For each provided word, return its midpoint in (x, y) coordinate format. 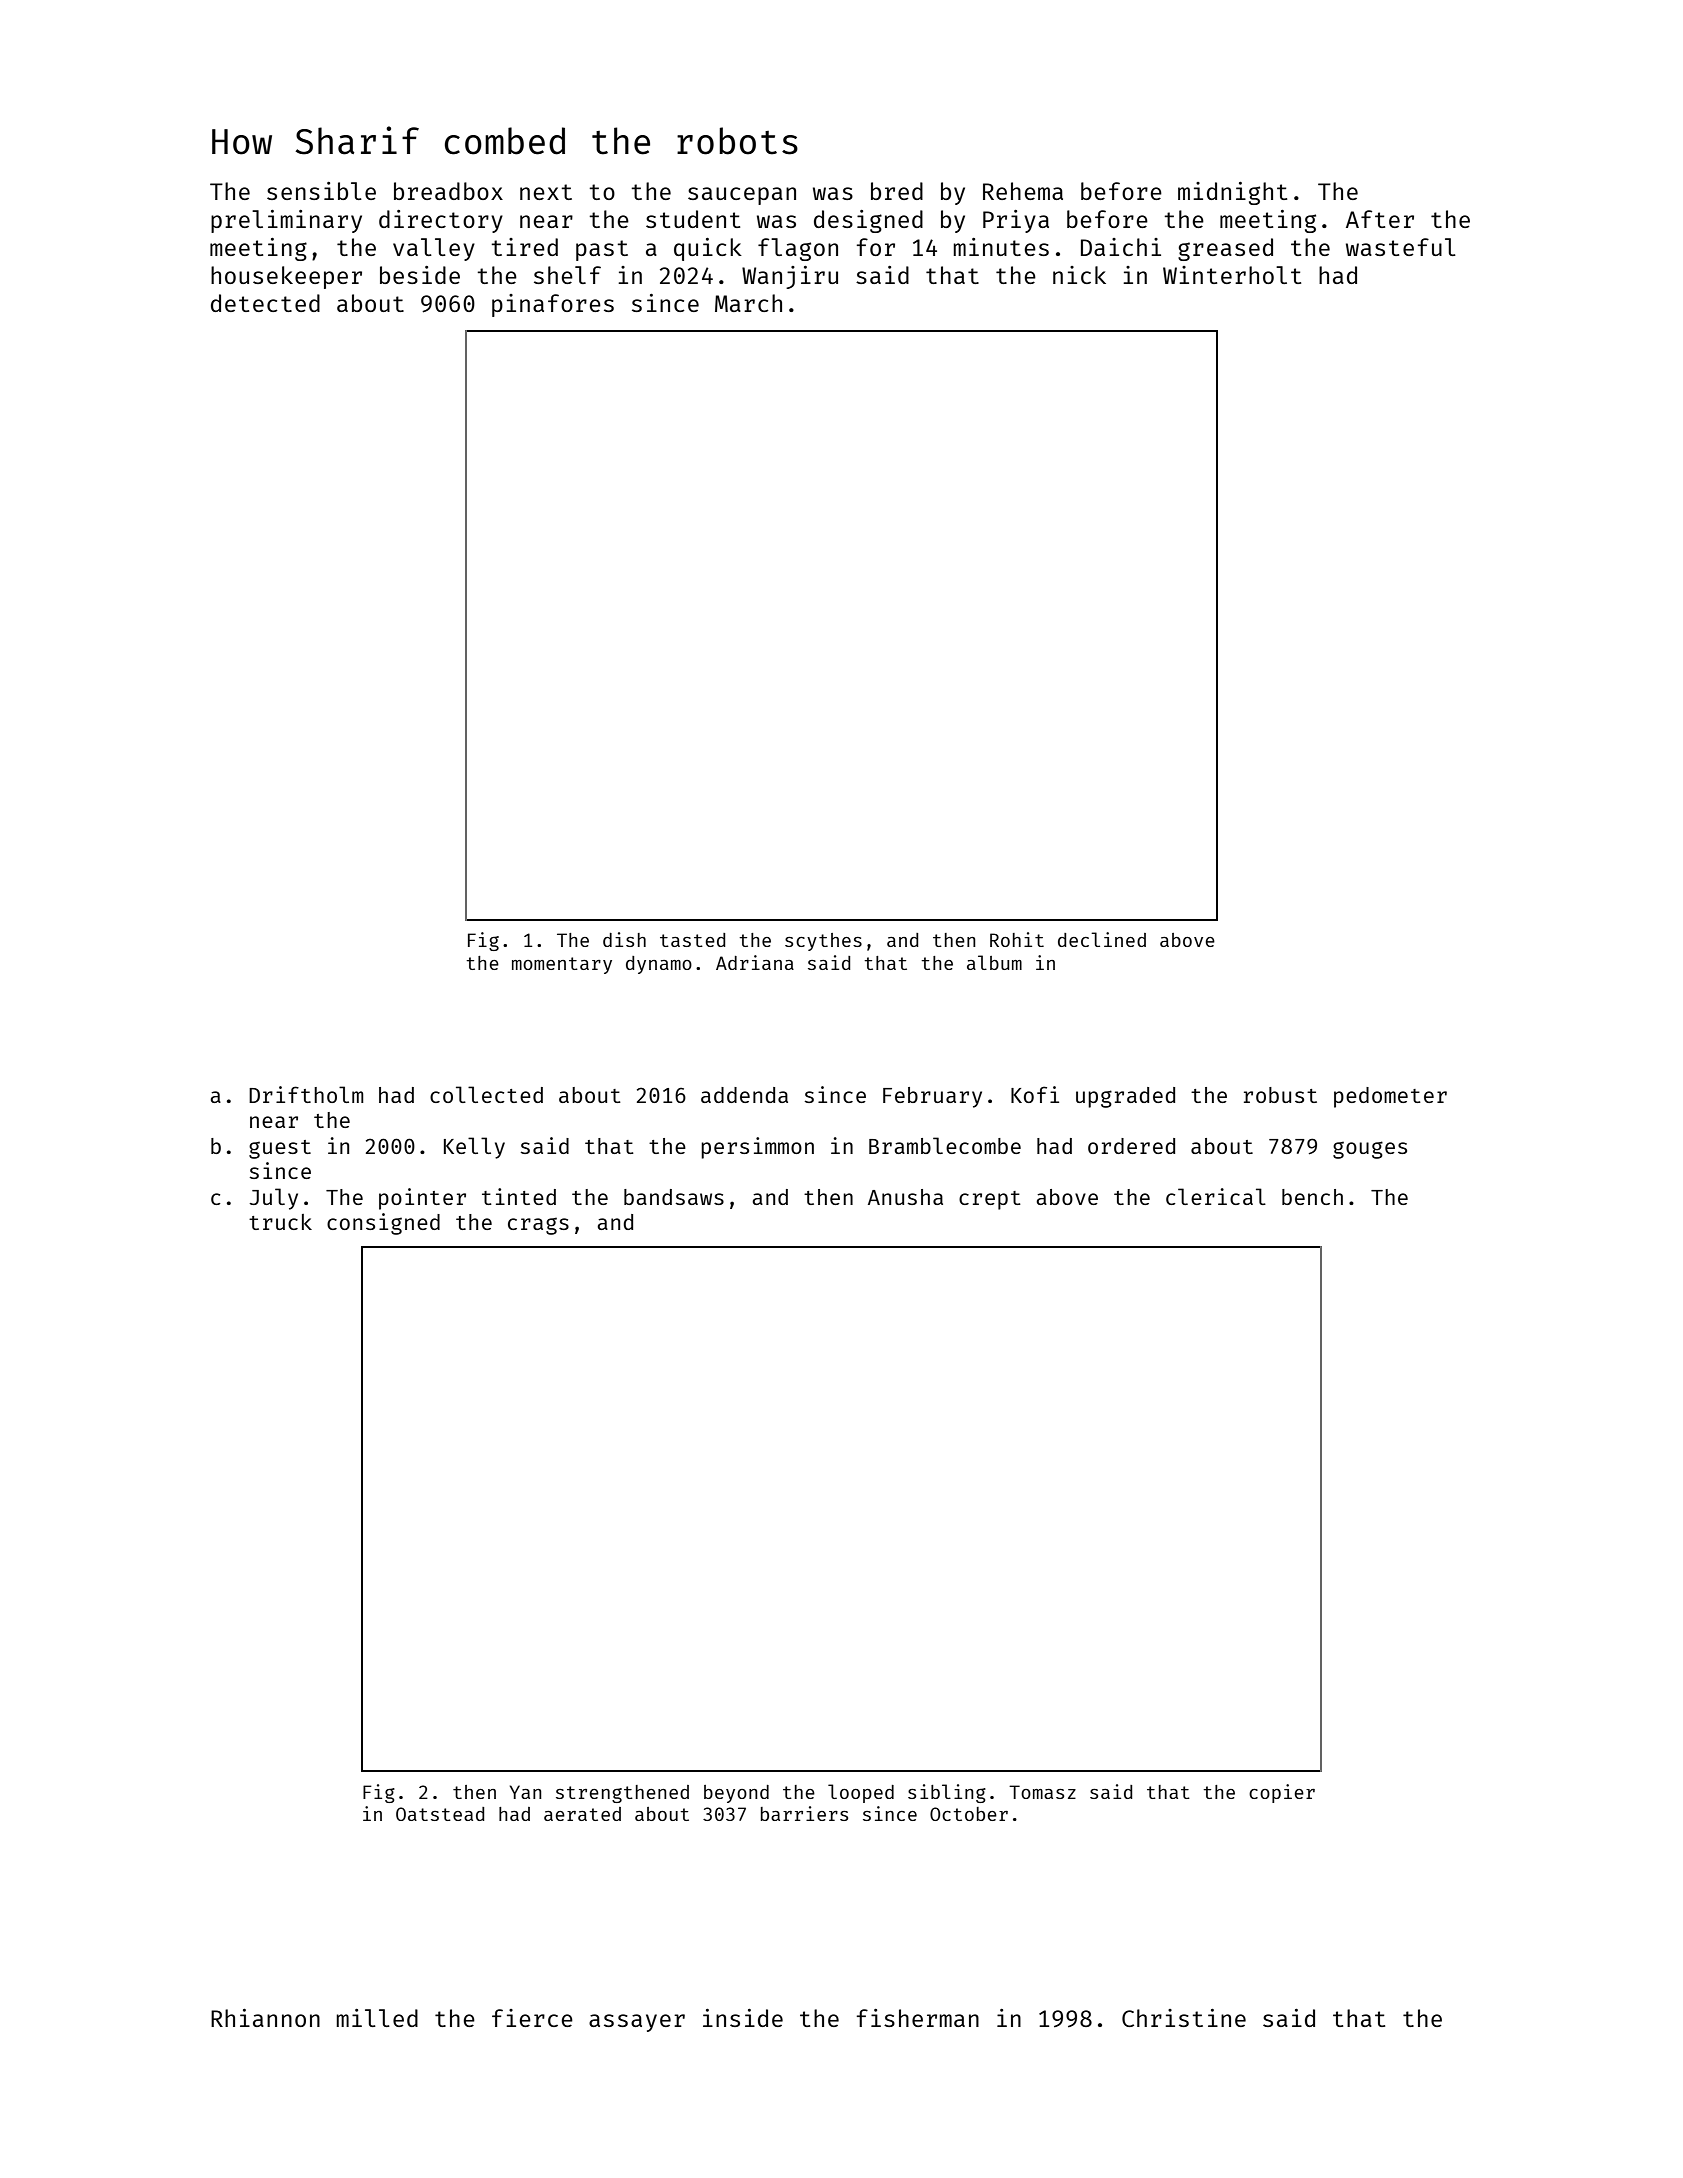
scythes (823, 942)
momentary (562, 965)
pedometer (1390, 1097)
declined (1102, 939)
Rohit (1017, 939)
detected (265, 303)
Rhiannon (265, 2018)
